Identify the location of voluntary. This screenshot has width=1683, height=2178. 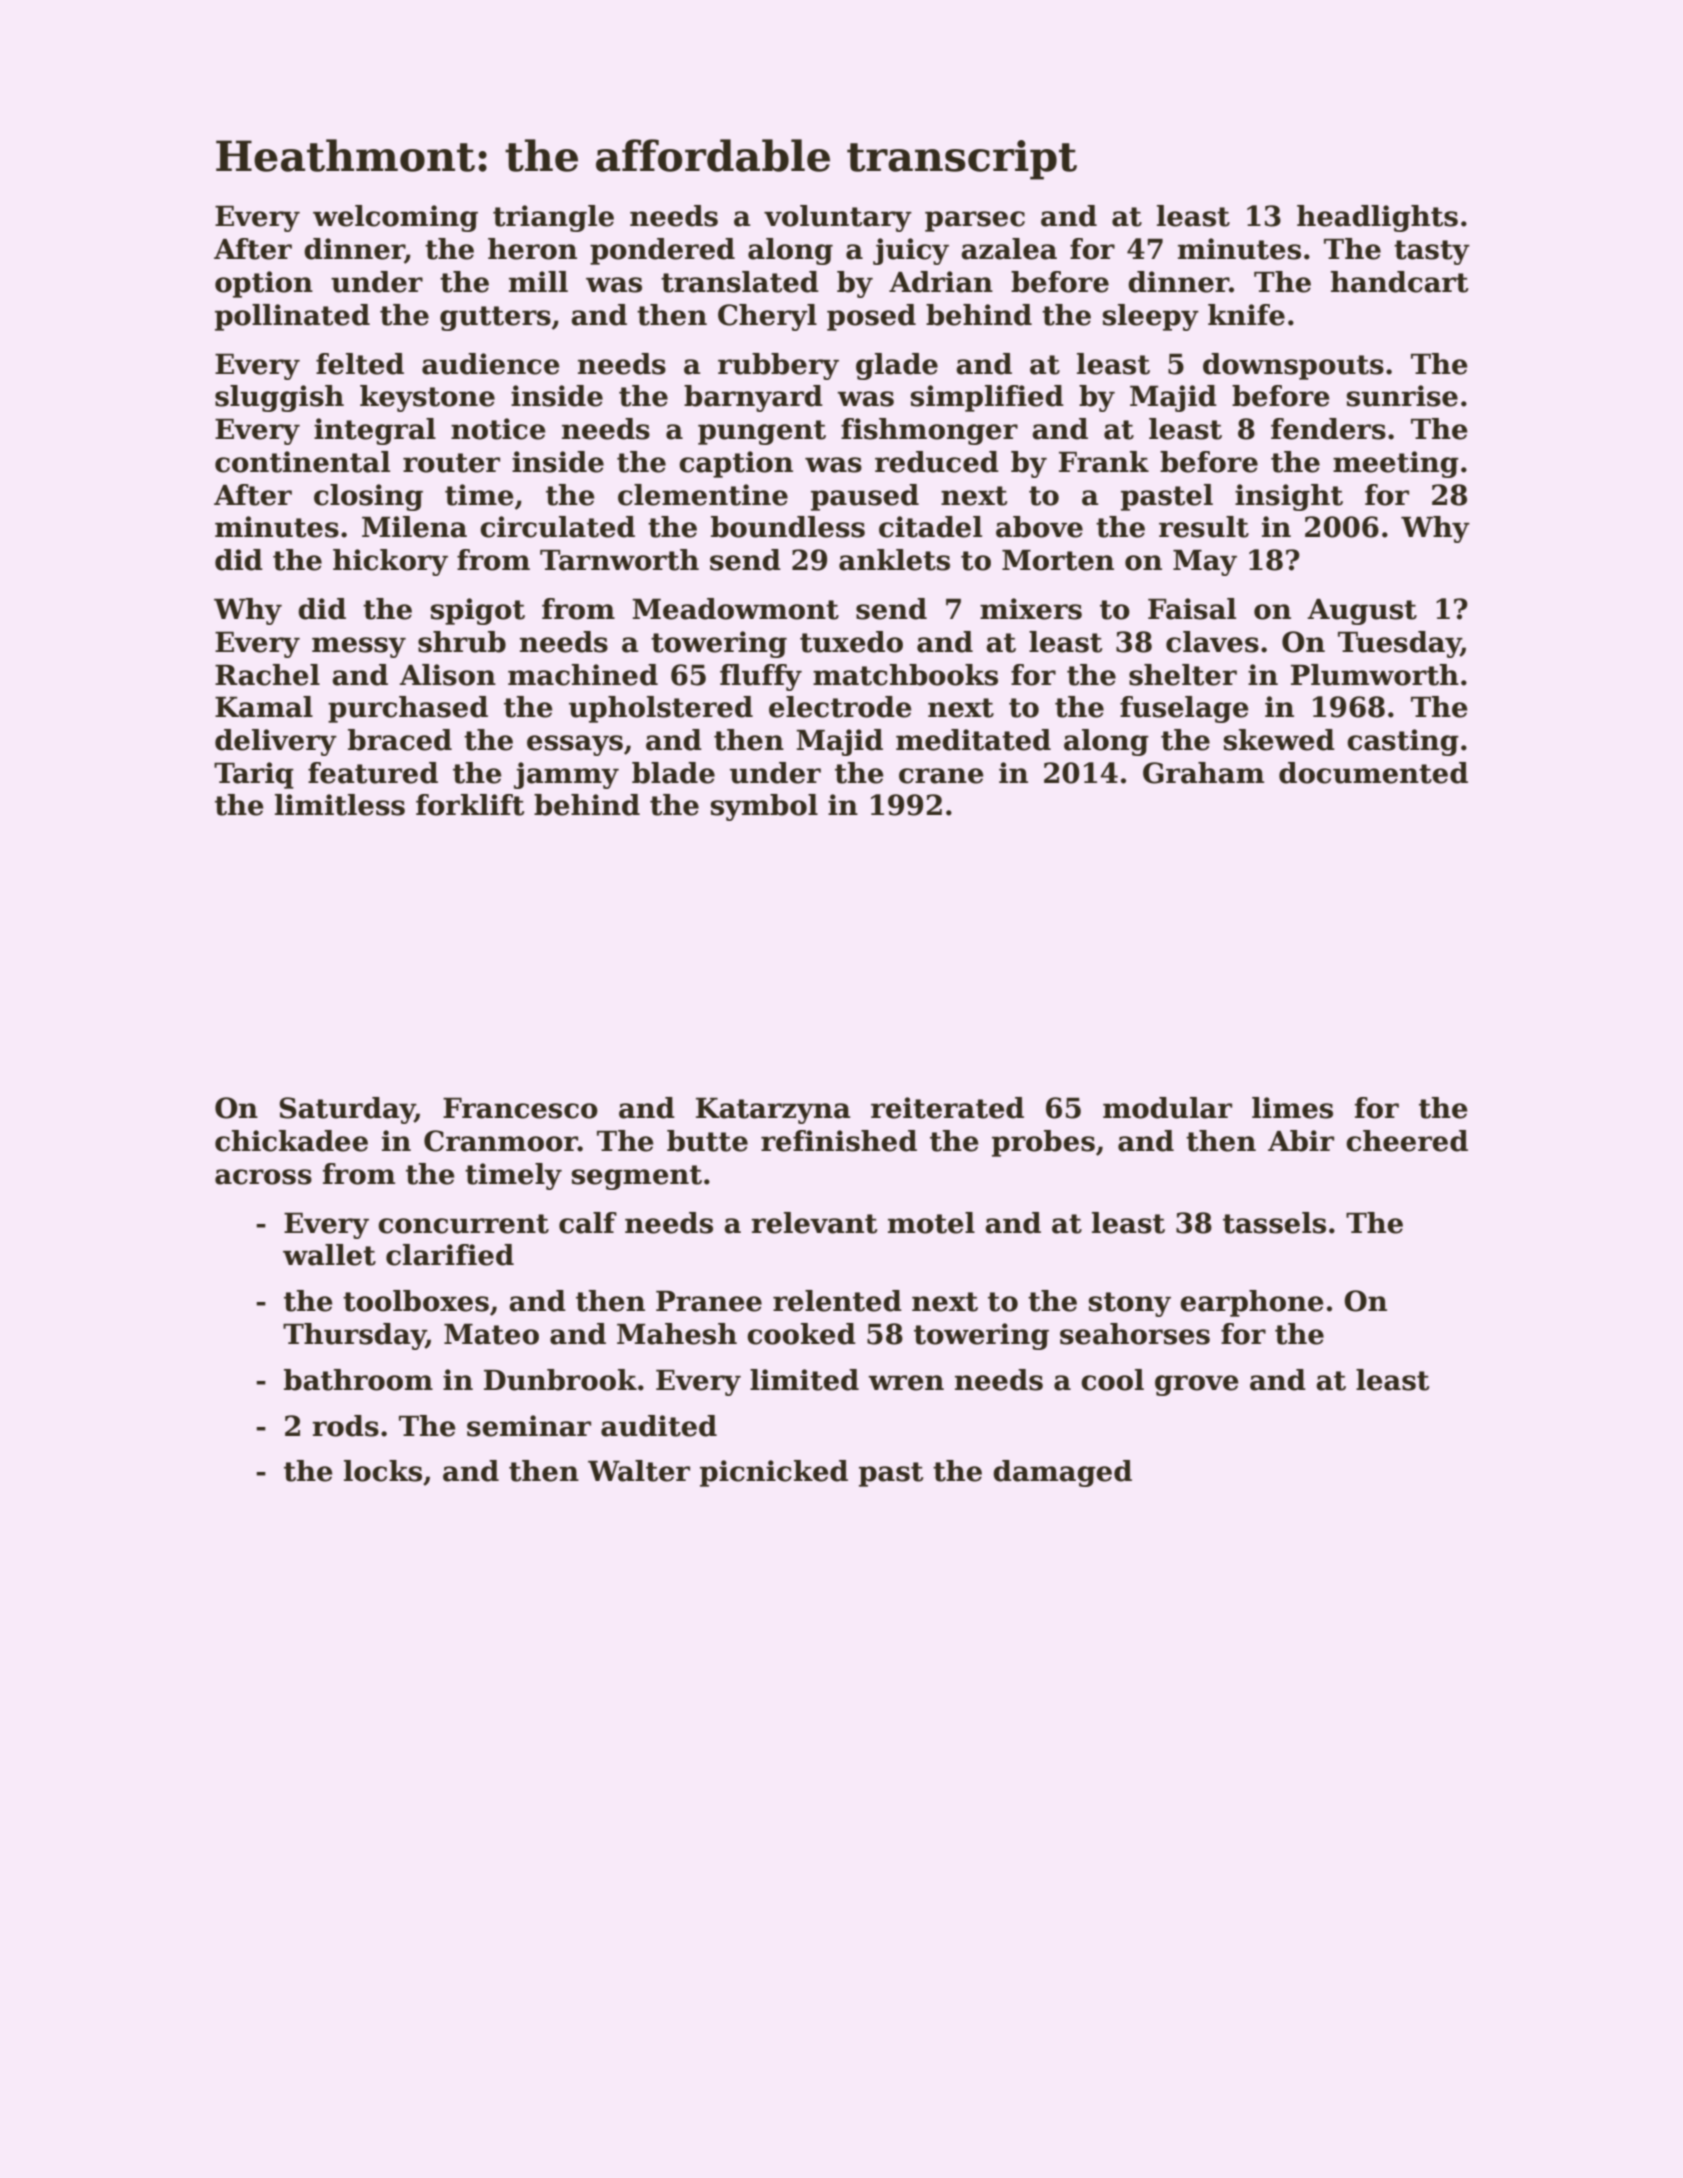
(838, 218).
